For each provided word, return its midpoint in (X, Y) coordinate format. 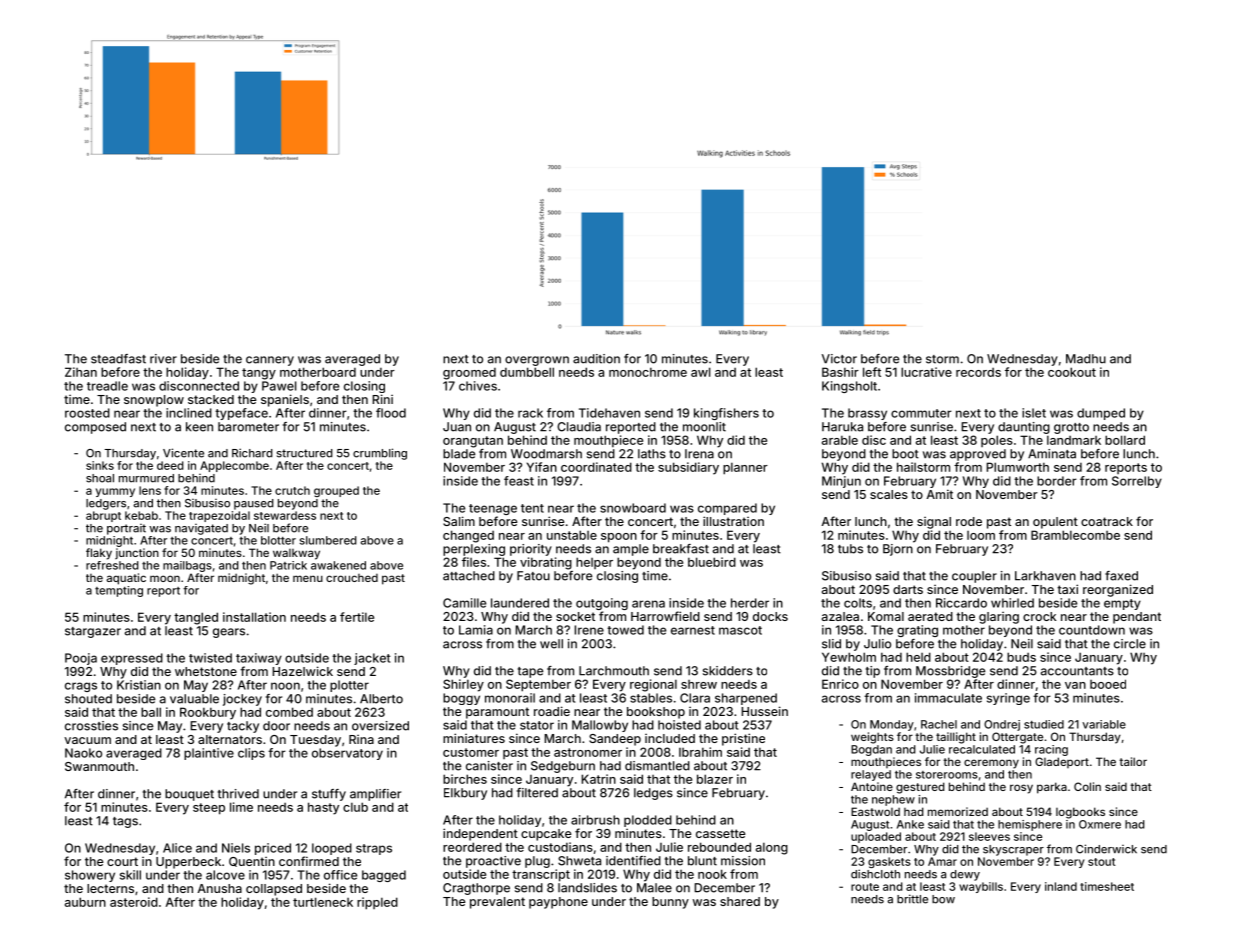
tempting (119, 591)
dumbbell (527, 372)
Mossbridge (950, 672)
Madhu (1086, 359)
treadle (107, 386)
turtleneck (323, 902)
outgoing (602, 604)
